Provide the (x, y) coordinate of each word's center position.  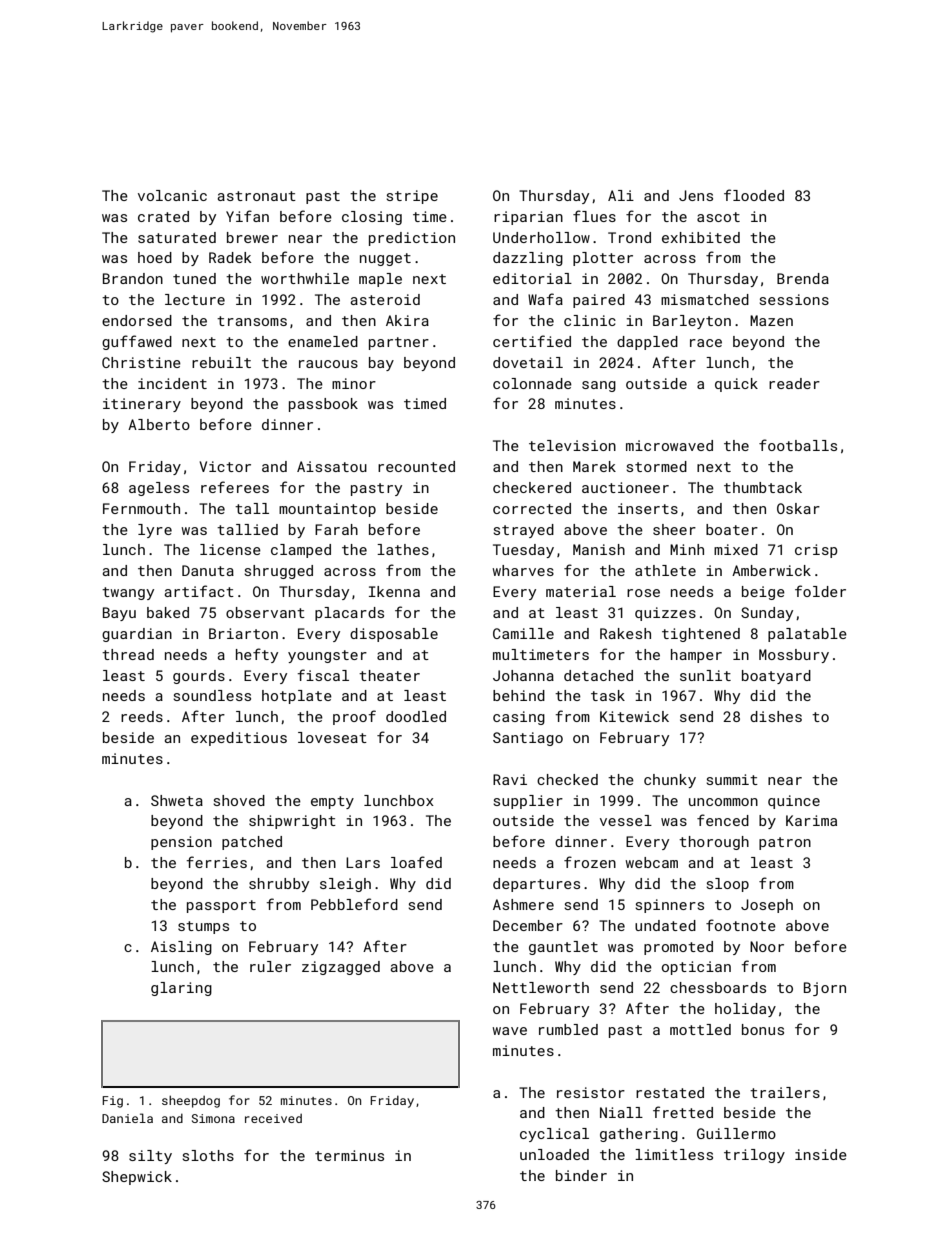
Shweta (177, 800)
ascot (718, 217)
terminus (349, 1155)
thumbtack (763, 487)
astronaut (256, 196)
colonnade (532, 383)
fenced (723, 820)
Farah (336, 529)
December (528, 925)
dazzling (528, 259)
